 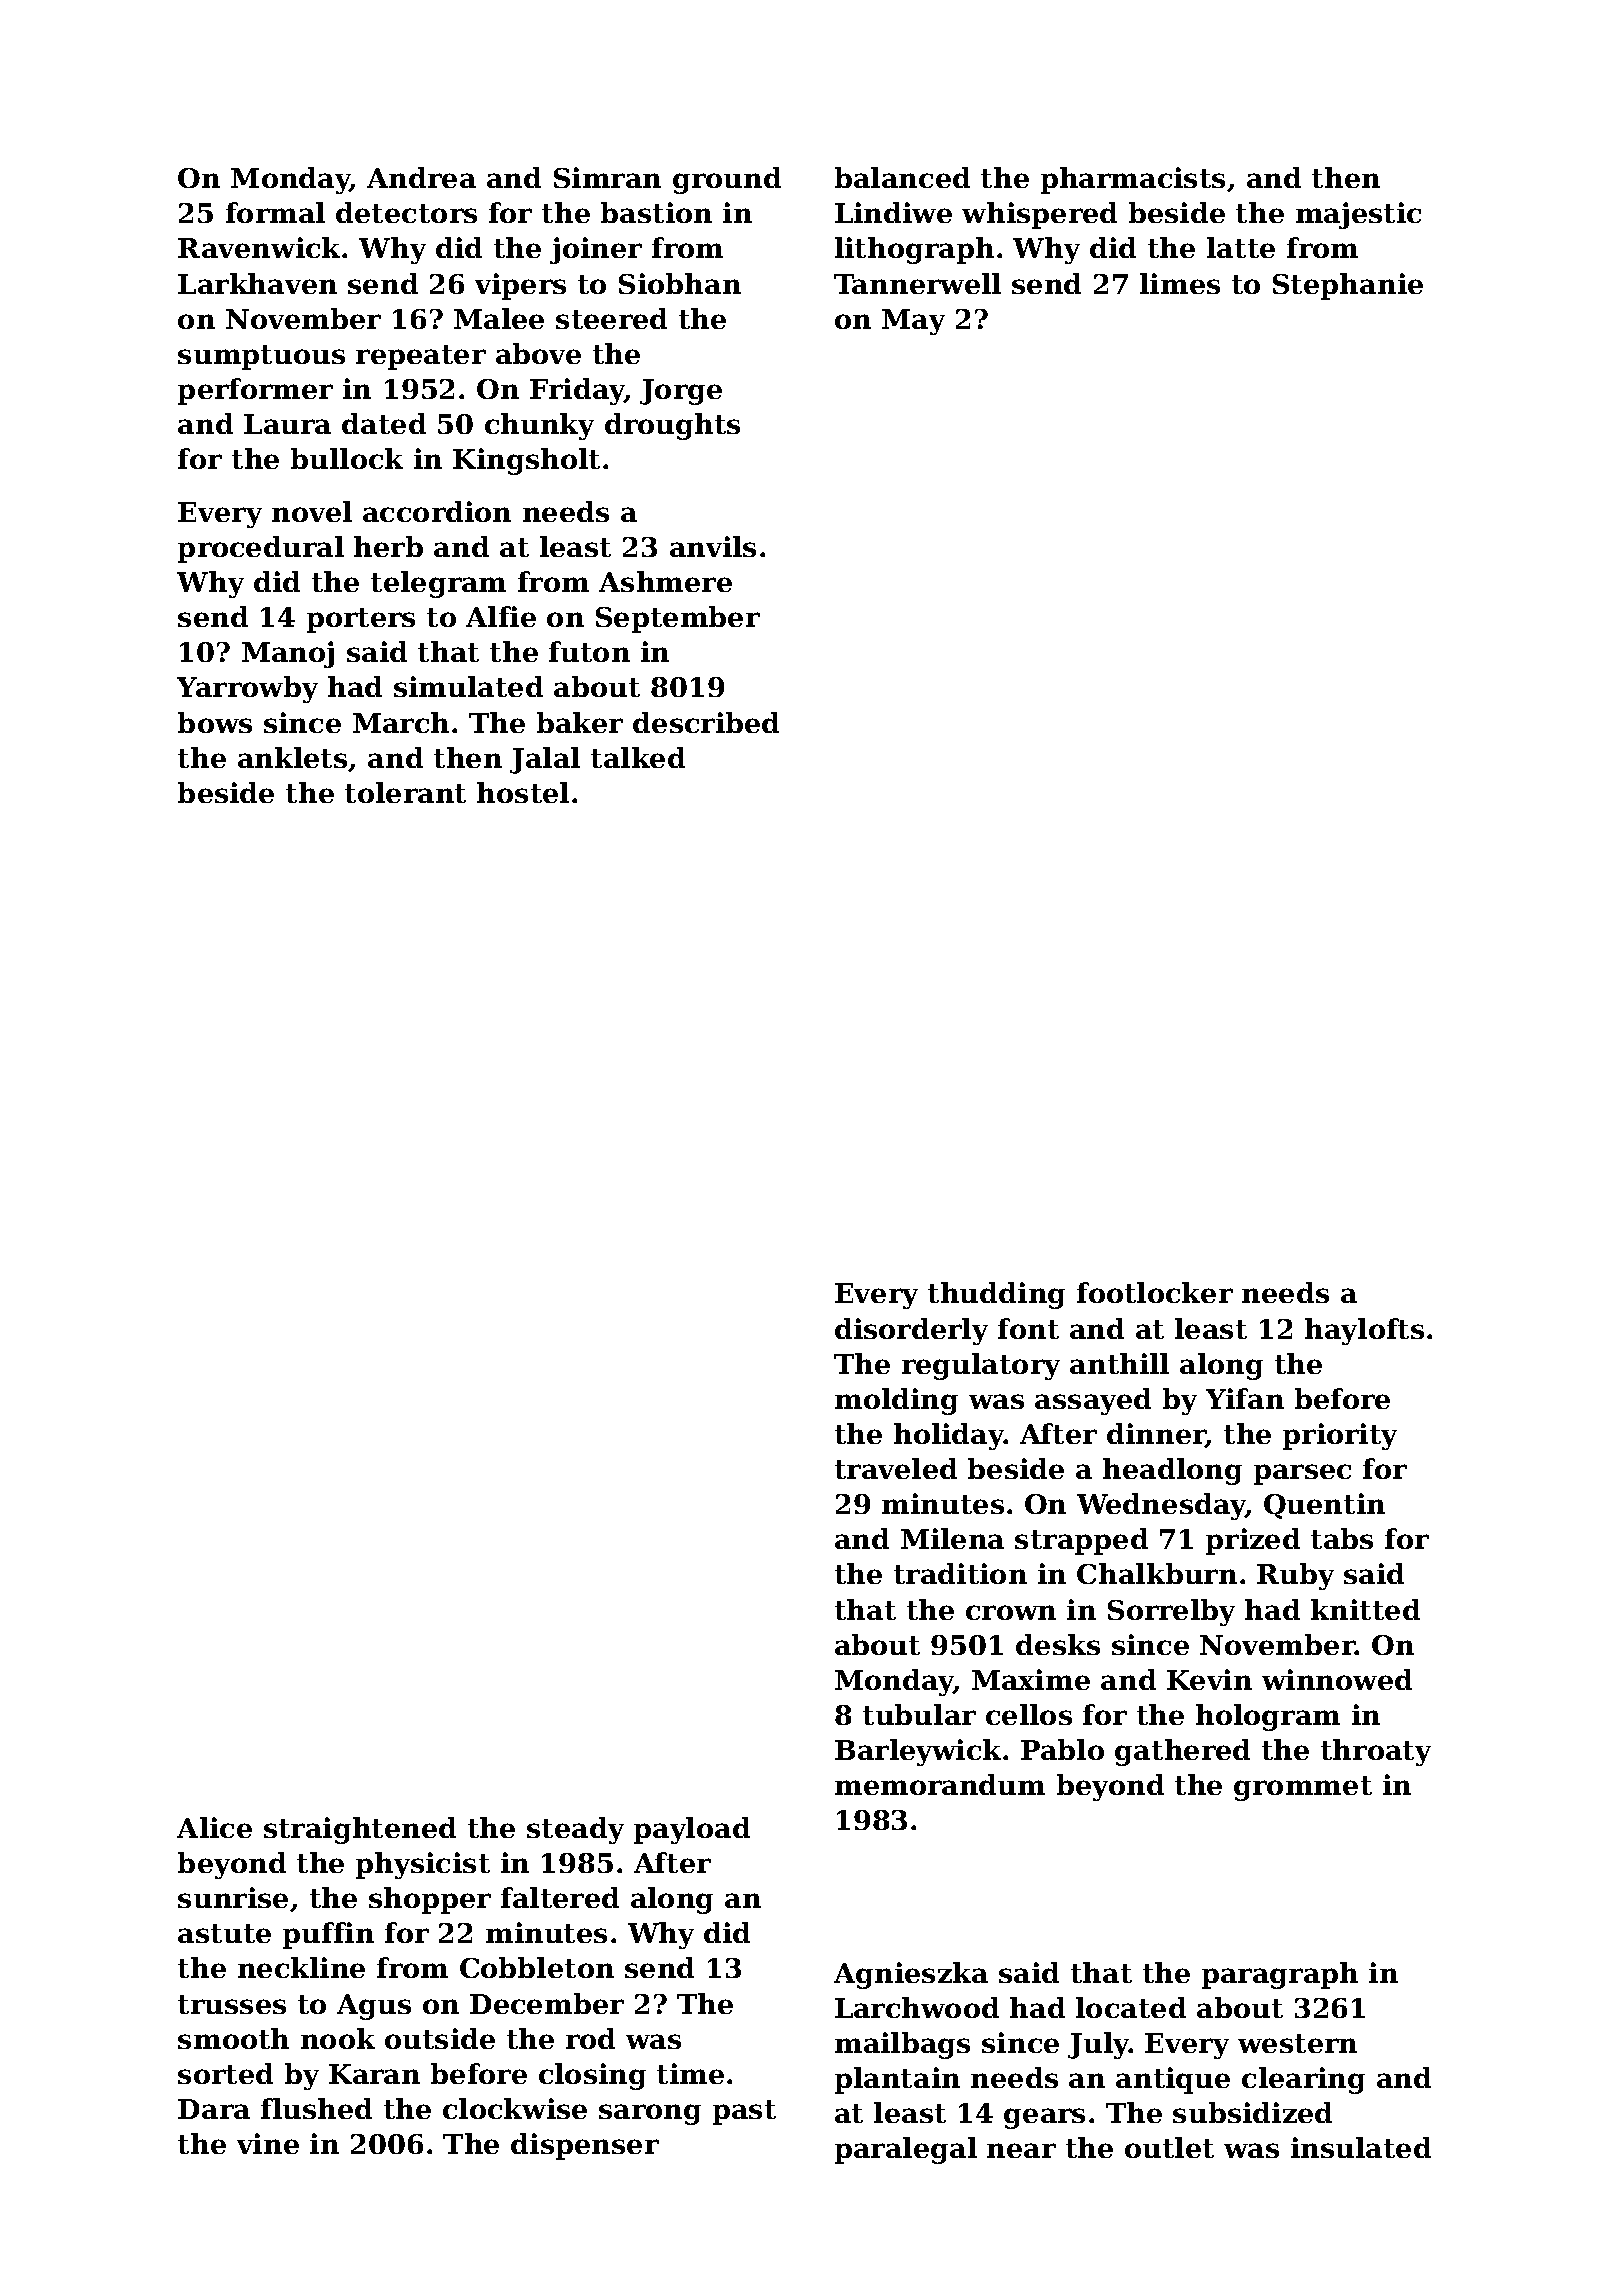 What do you see at coordinates (585, 2146) in the page?
I see `dispenser` at bounding box center [585, 2146].
